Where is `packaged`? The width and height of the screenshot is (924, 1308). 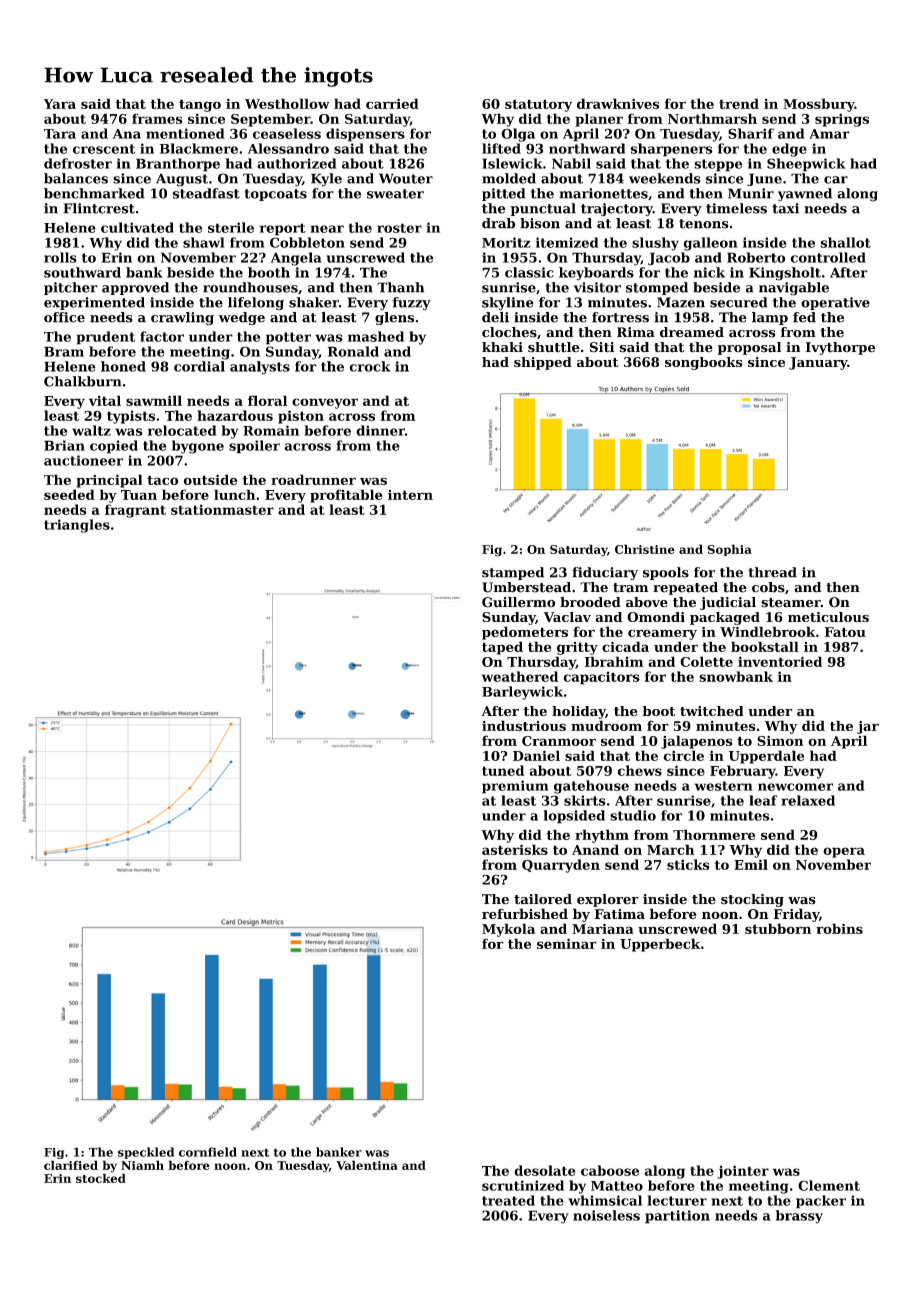
packaged is located at coordinates (725, 618).
